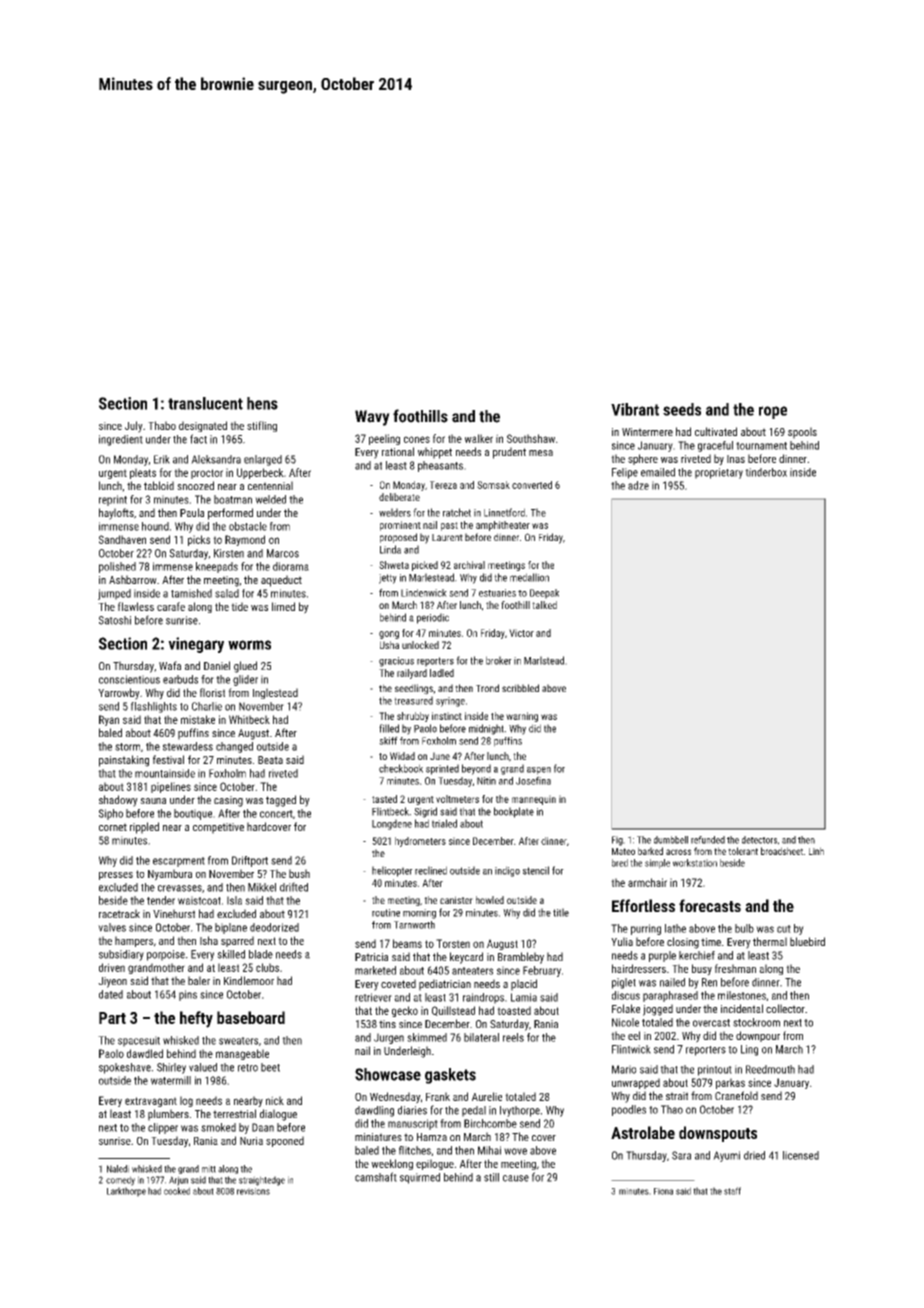 This page has width=924, height=1308. What do you see at coordinates (372, 418) in the page?
I see `Wavy` at bounding box center [372, 418].
